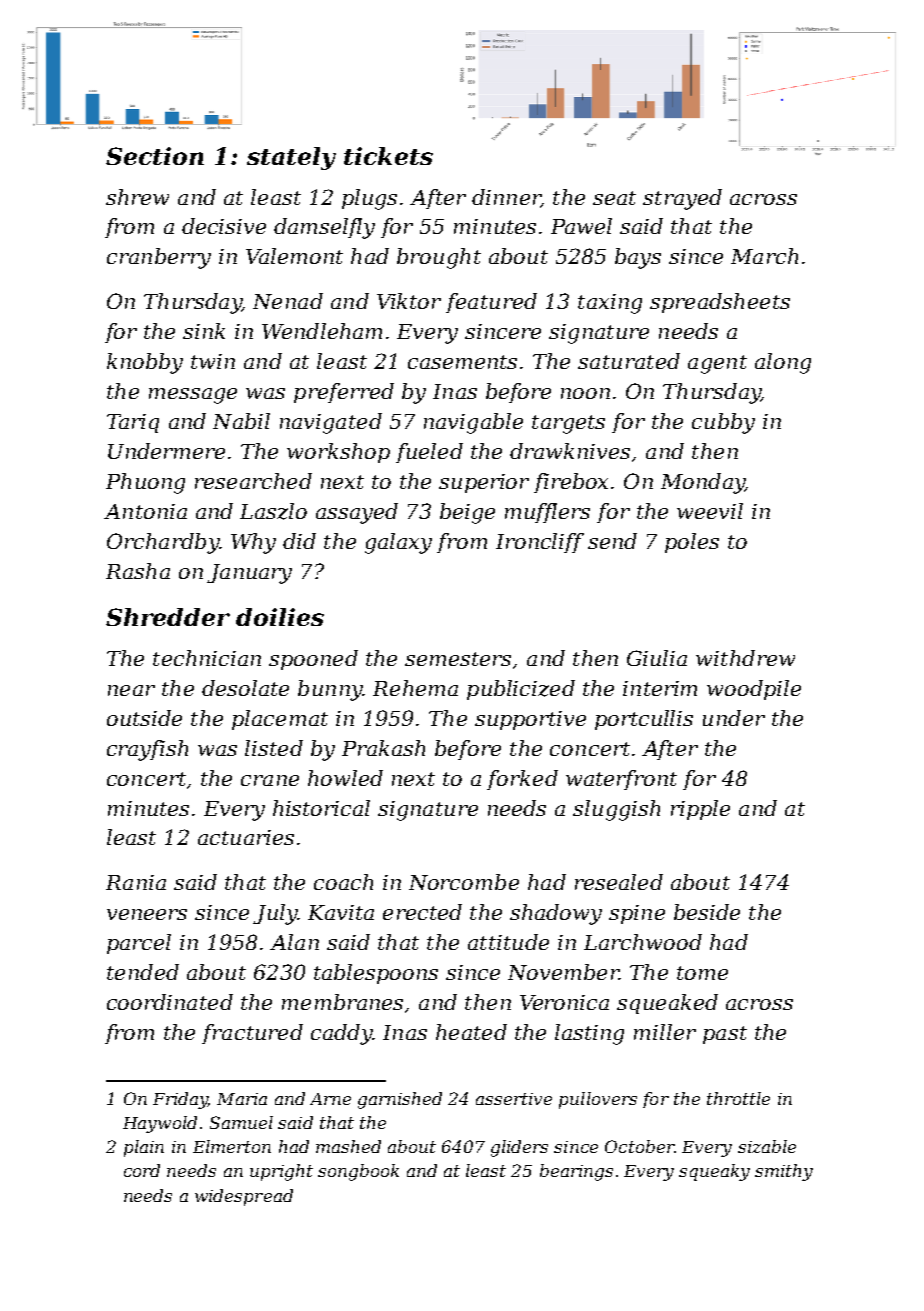 Image resolution: width=924 pixels, height=1311 pixels. What do you see at coordinates (471, 1032) in the screenshot?
I see `heated` at bounding box center [471, 1032].
